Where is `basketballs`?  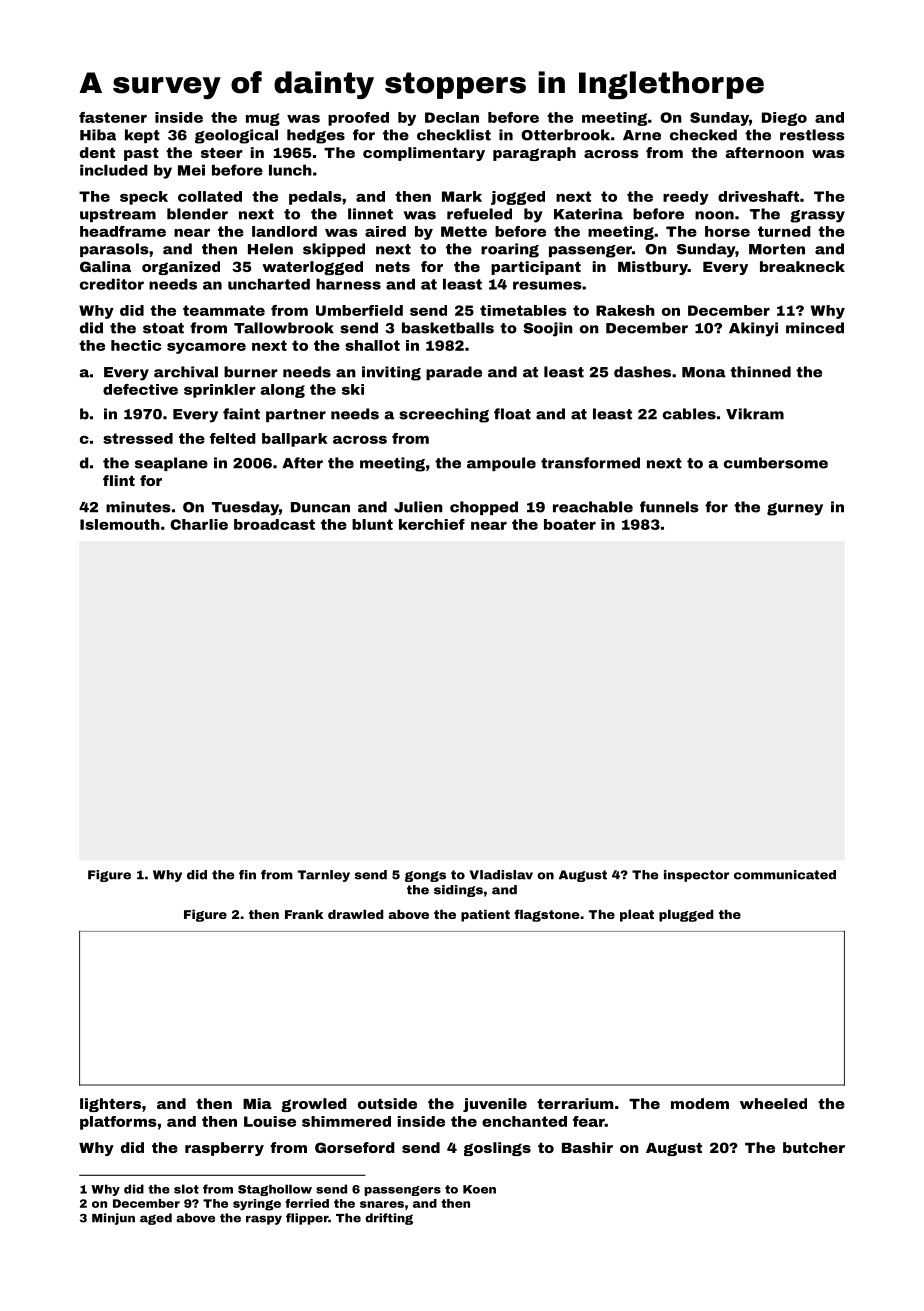
basketballs is located at coordinates (448, 328).
